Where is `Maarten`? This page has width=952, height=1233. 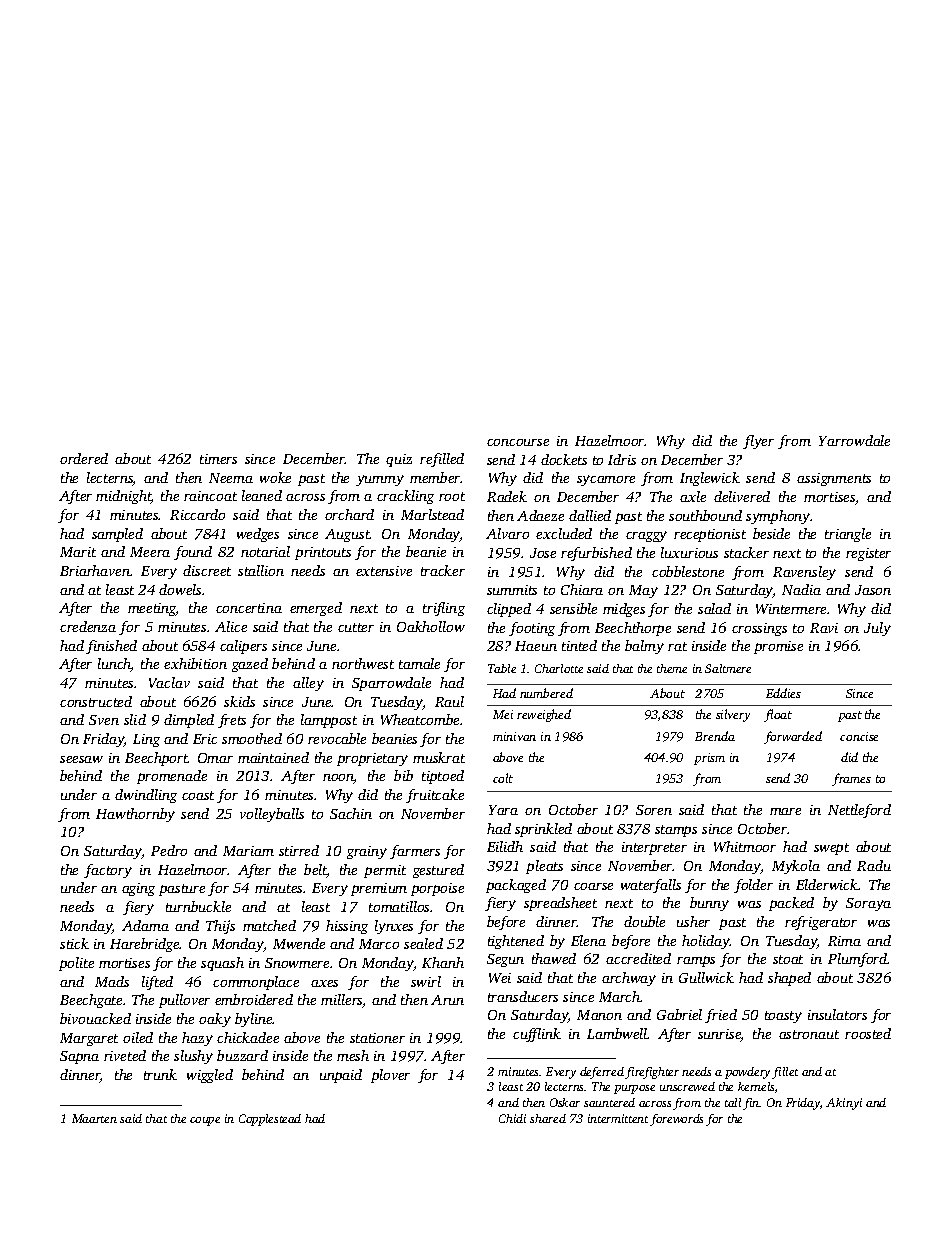 Maarten is located at coordinates (94, 1118).
